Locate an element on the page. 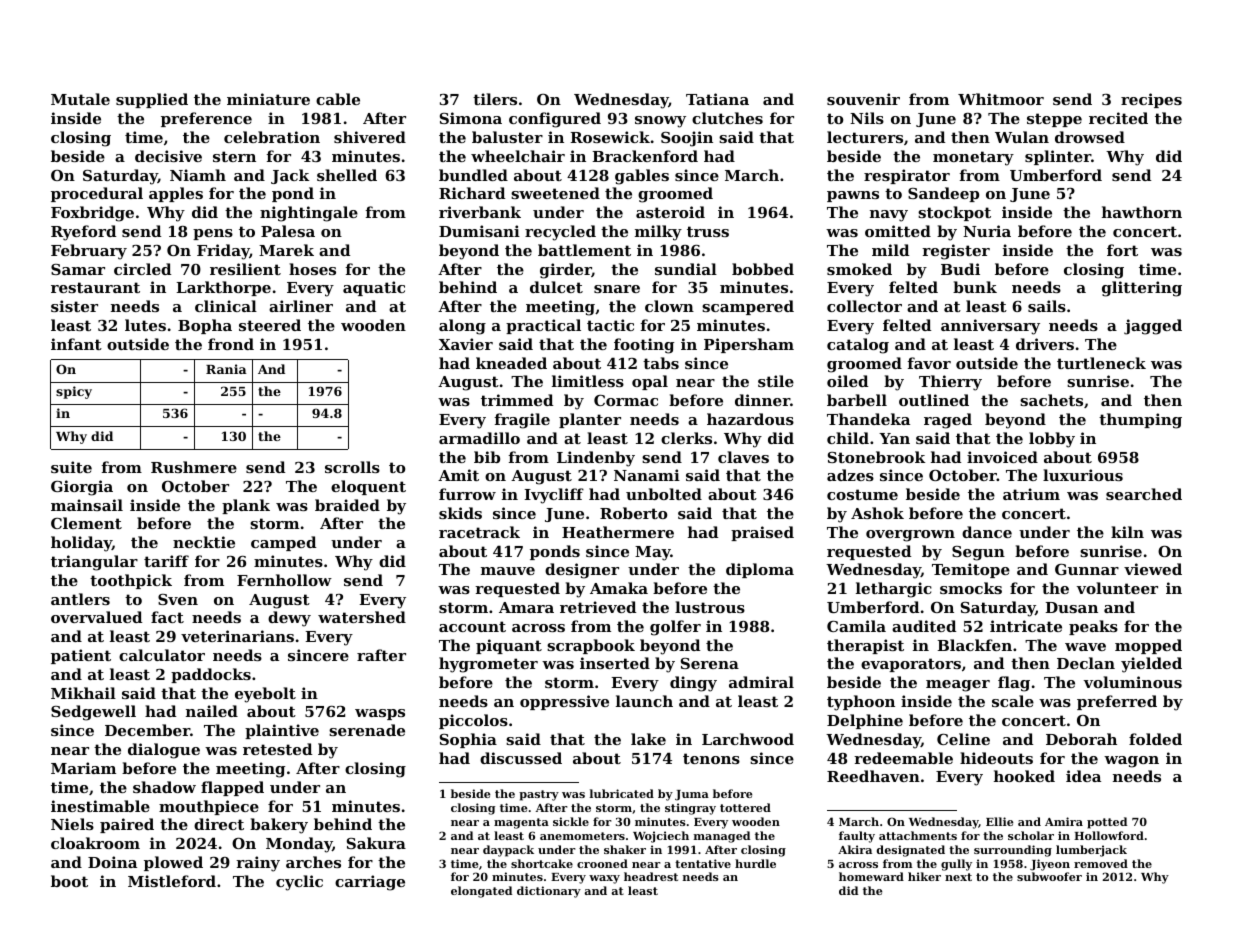 The width and height of the document is (1233, 952). tilers is located at coordinates (495, 99).
